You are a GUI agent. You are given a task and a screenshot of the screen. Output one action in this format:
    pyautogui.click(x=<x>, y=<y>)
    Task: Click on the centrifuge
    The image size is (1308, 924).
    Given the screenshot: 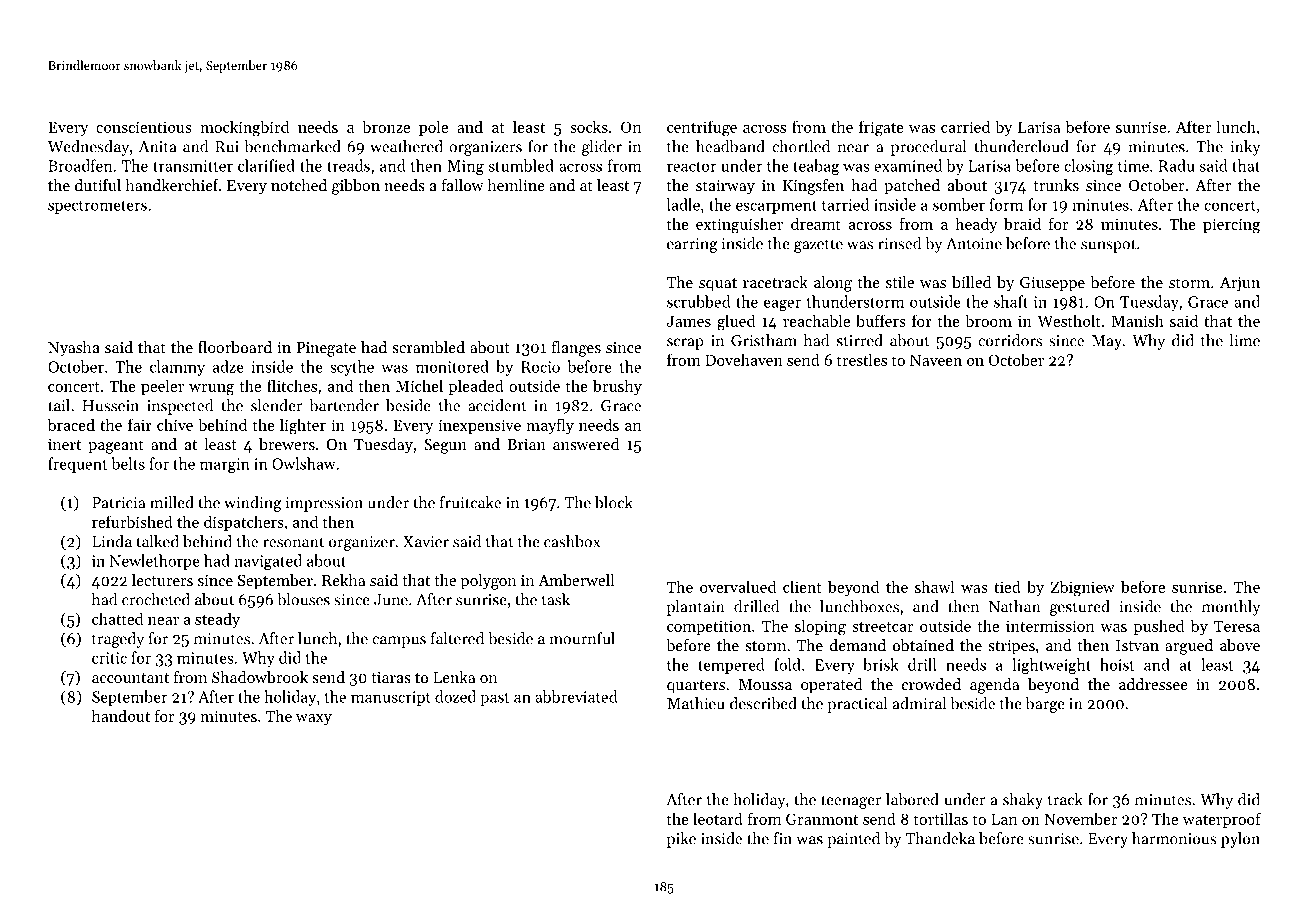 What is the action you would take?
    pyautogui.click(x=702, y=128)
